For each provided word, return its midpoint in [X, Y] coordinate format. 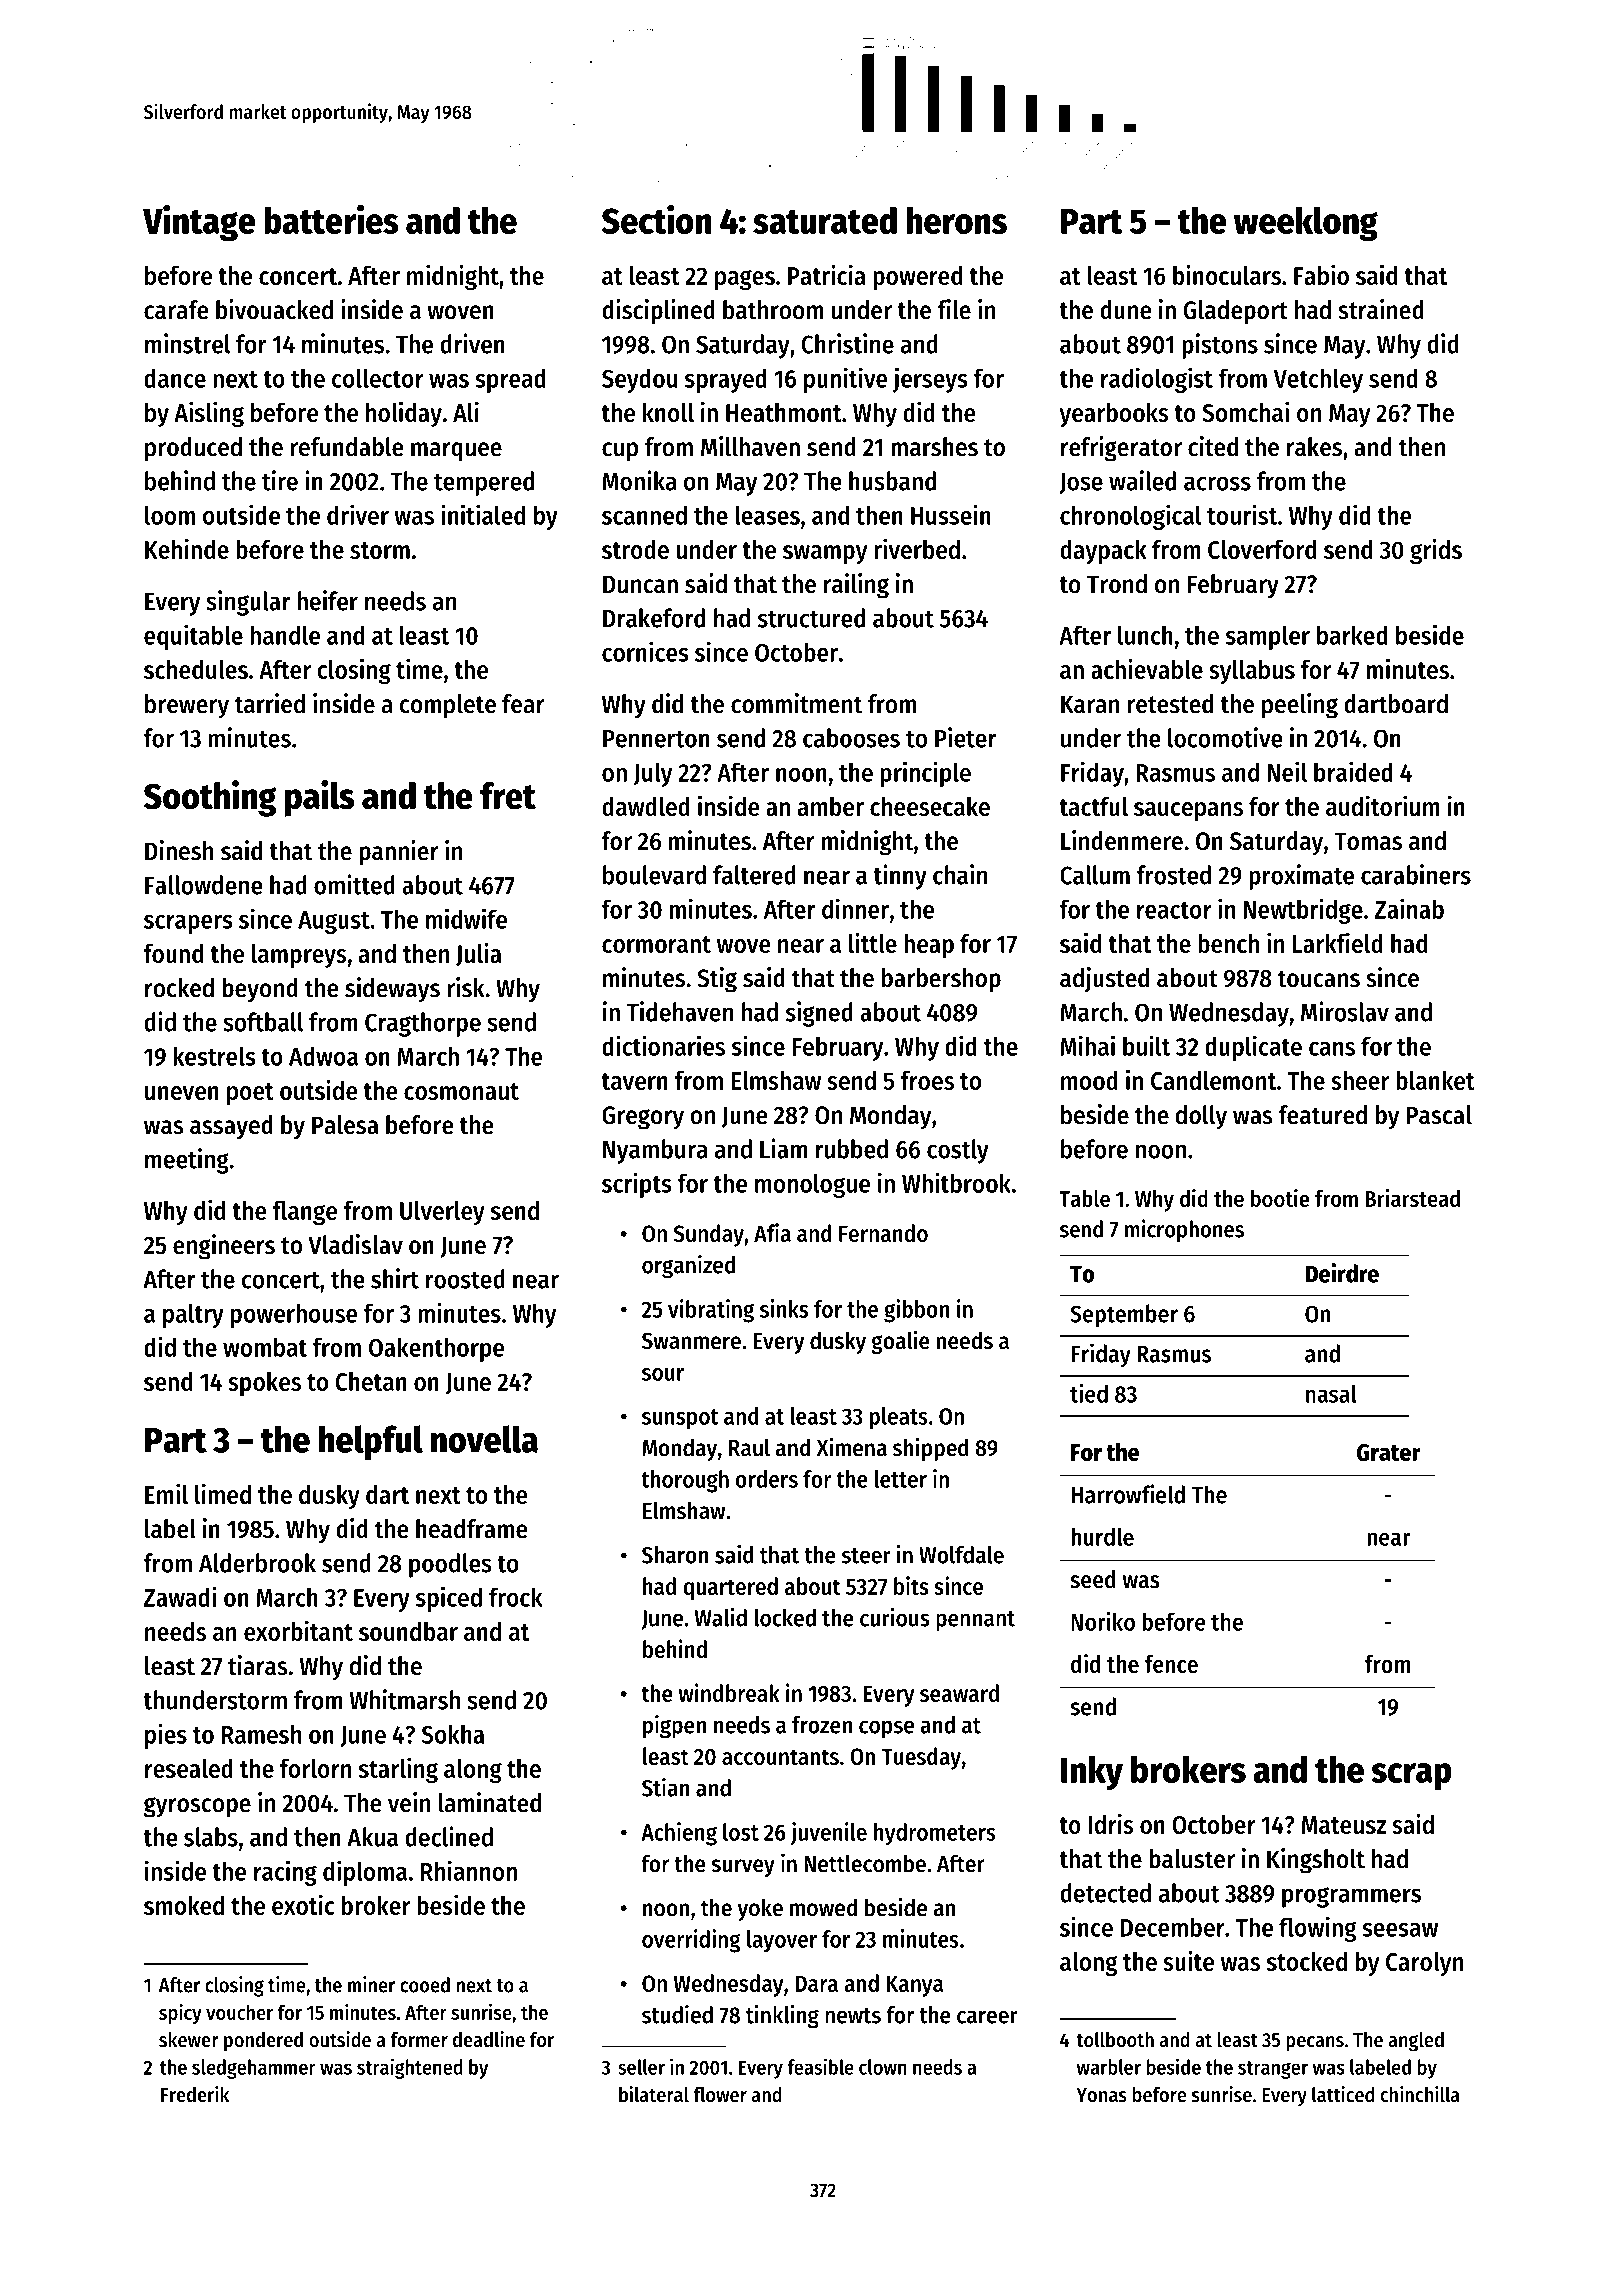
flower [720, 2095]
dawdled [646, 806]
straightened [410, 2068]
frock [516, 1597]
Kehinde [187, 549]
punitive [846, 380]
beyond [260, 990]
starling [398, 1770]
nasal [1331, 1393]
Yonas [1101, 2095]
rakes [1314, 447]
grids [1436, 551]
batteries [331, 219]
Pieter [965, 737]
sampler [1268, 637]
